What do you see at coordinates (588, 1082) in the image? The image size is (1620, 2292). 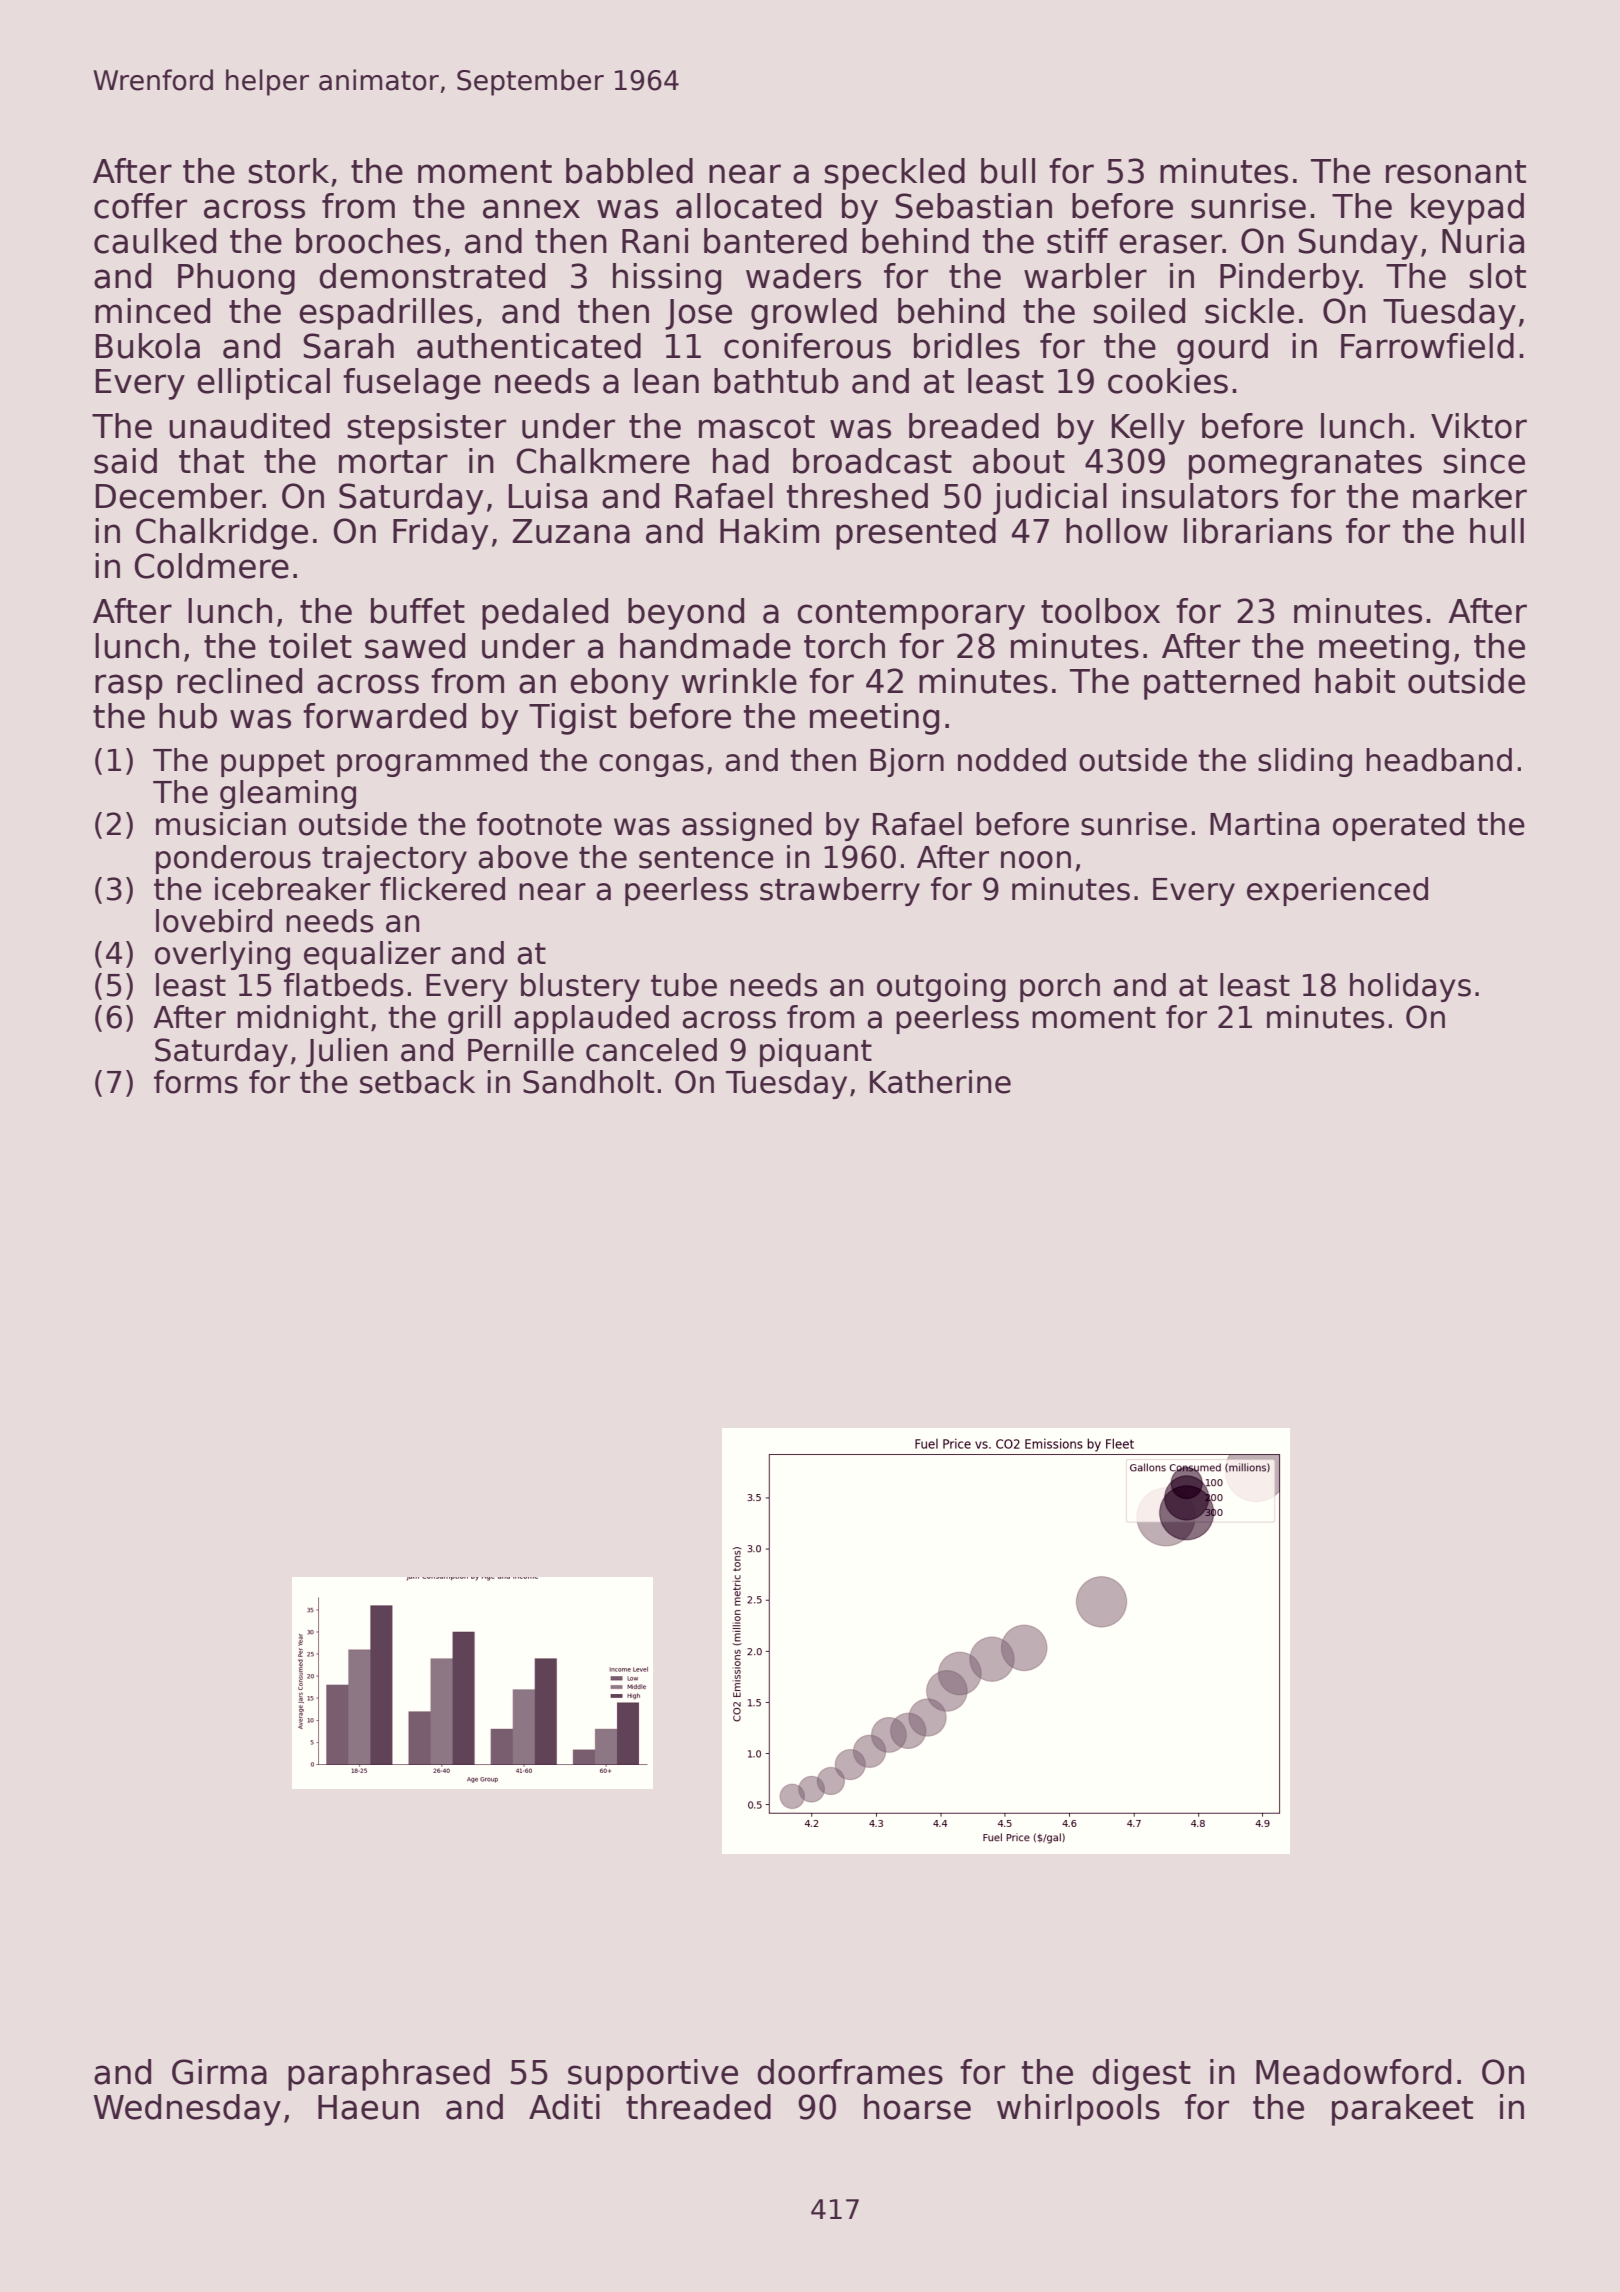 I see `Sandholt` at bounding box center [588, 1082].
